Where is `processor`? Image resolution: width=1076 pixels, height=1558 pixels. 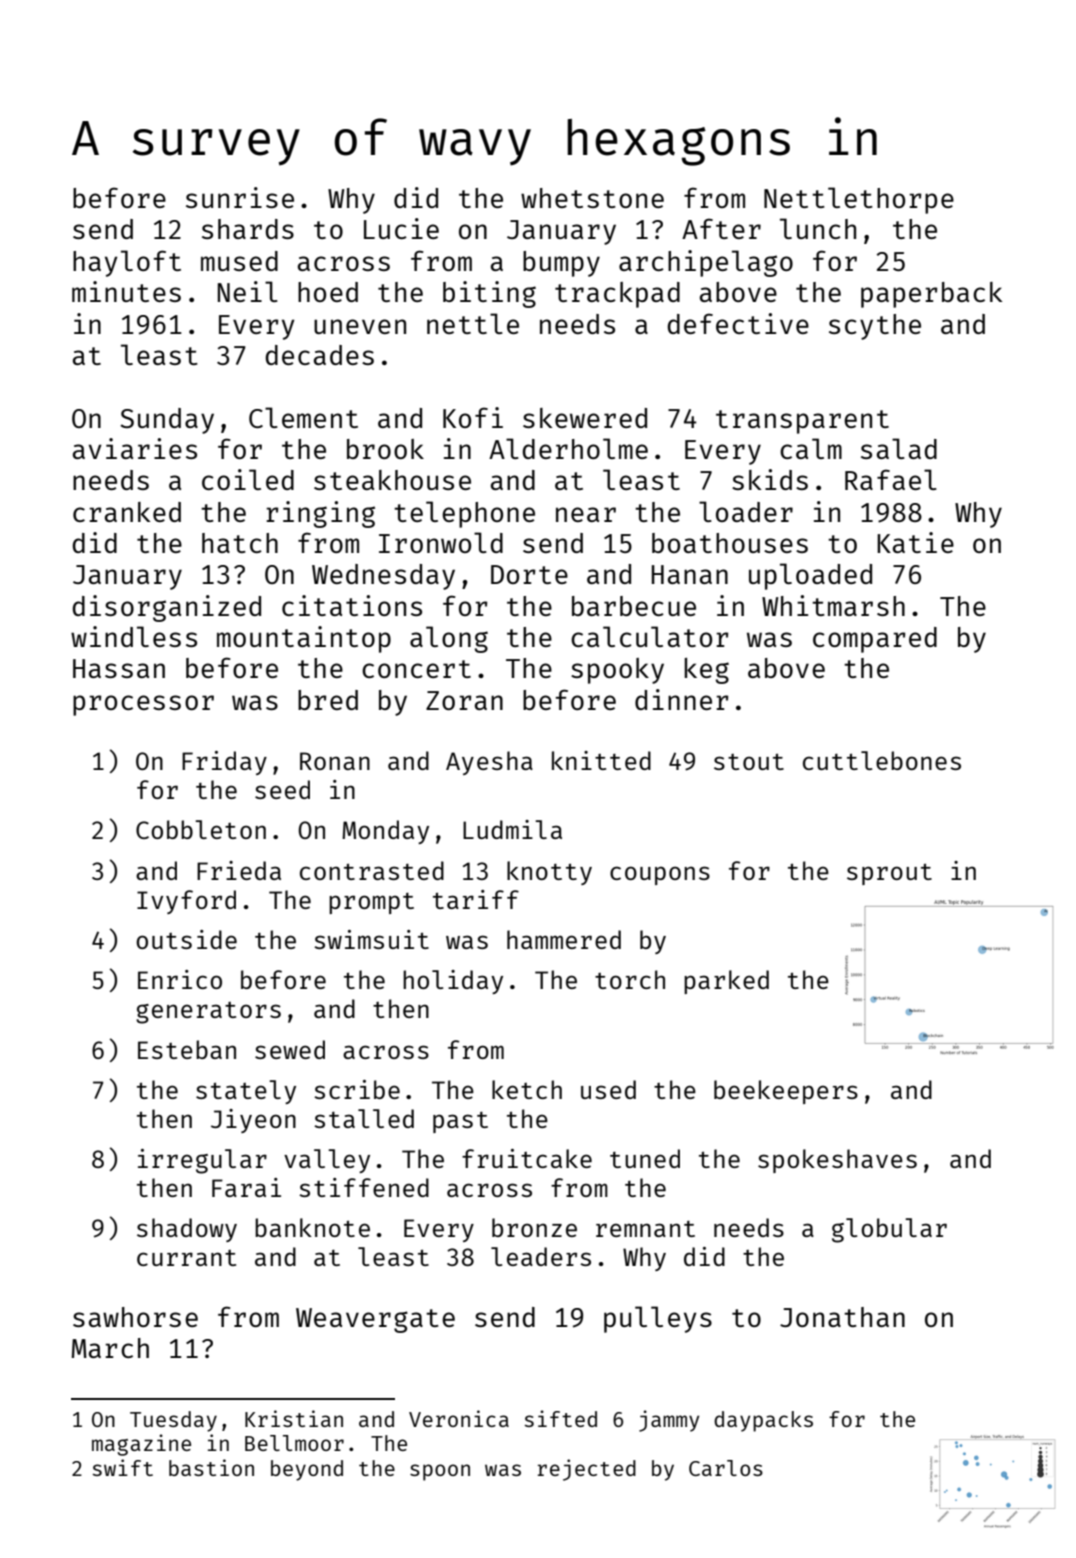 processor is located at coordinates (143, 705).
